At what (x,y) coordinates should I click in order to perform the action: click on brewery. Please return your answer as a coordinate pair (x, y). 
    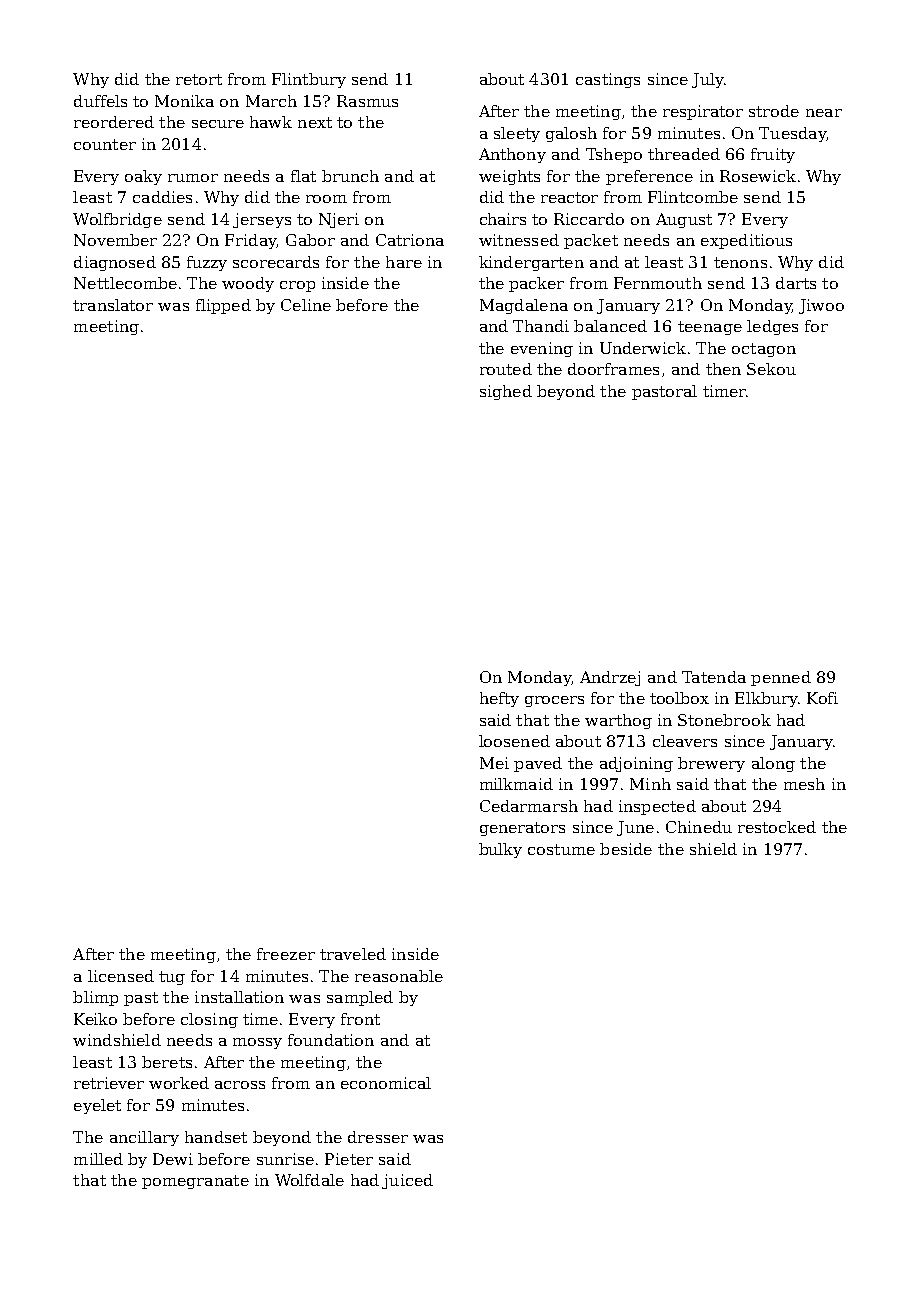
    Looking at the image, I should click on (711, 764).
